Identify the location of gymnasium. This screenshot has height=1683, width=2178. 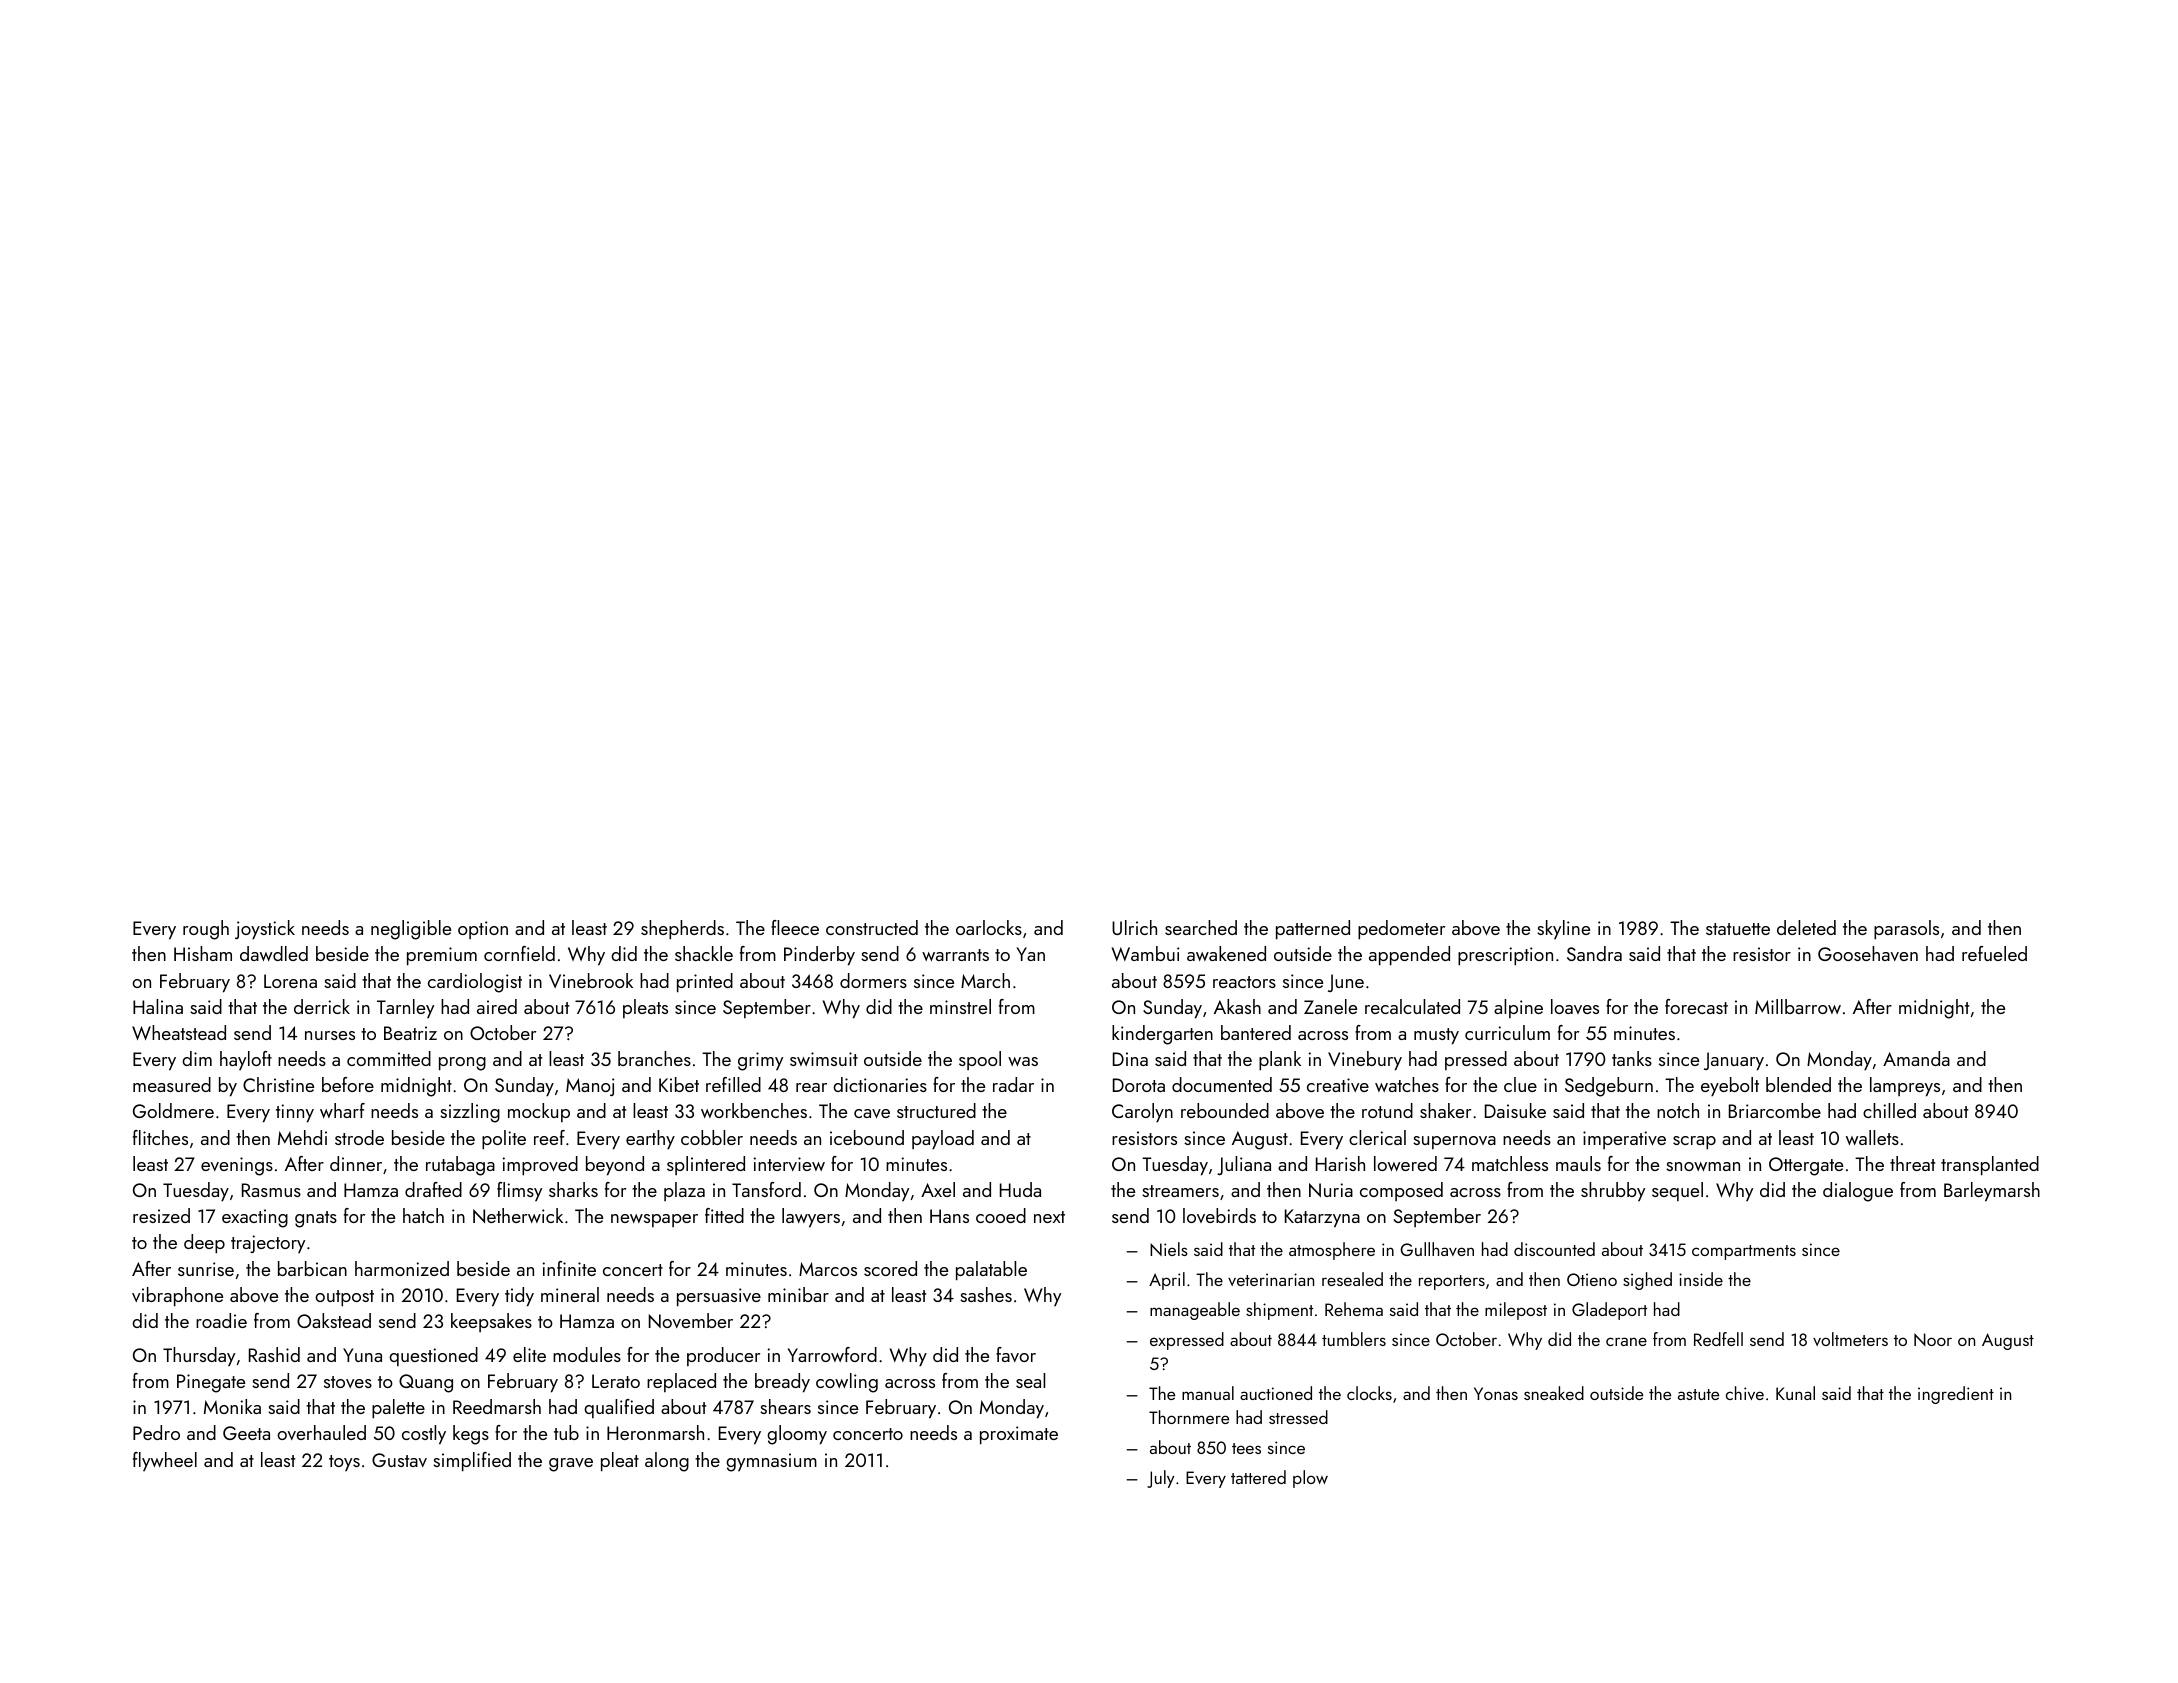
(771, 1462).
